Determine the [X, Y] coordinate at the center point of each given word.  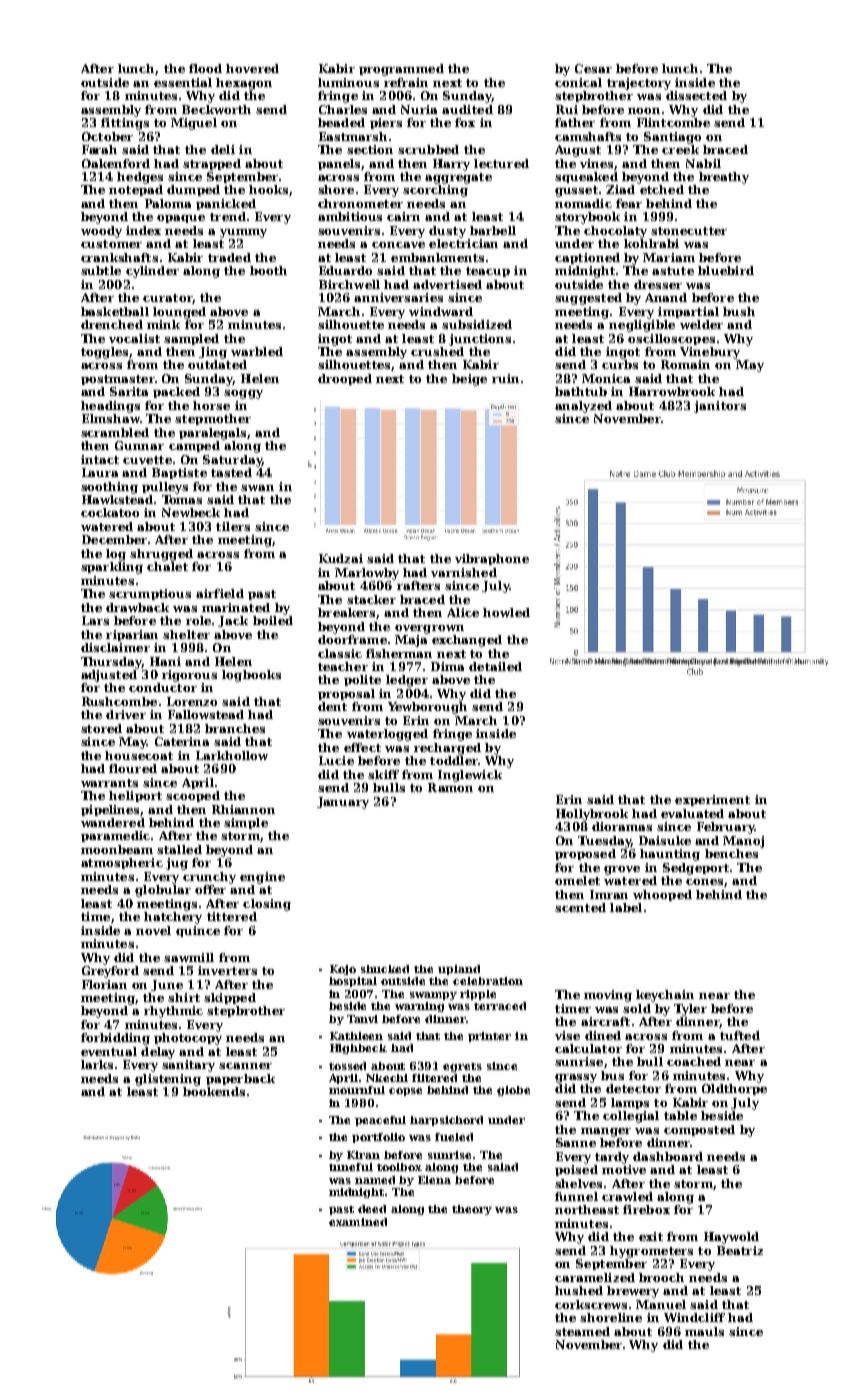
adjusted [109, 676]
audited [467, 109]
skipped [230, 998]
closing [267, 905]
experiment [712, 800]
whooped [662, 895]
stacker [371, 599]
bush [739, 311]
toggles [104, 353]
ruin [505, 378]
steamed [582, 1331]
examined [358, 1222]
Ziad [620, 189]
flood [205, 68]
